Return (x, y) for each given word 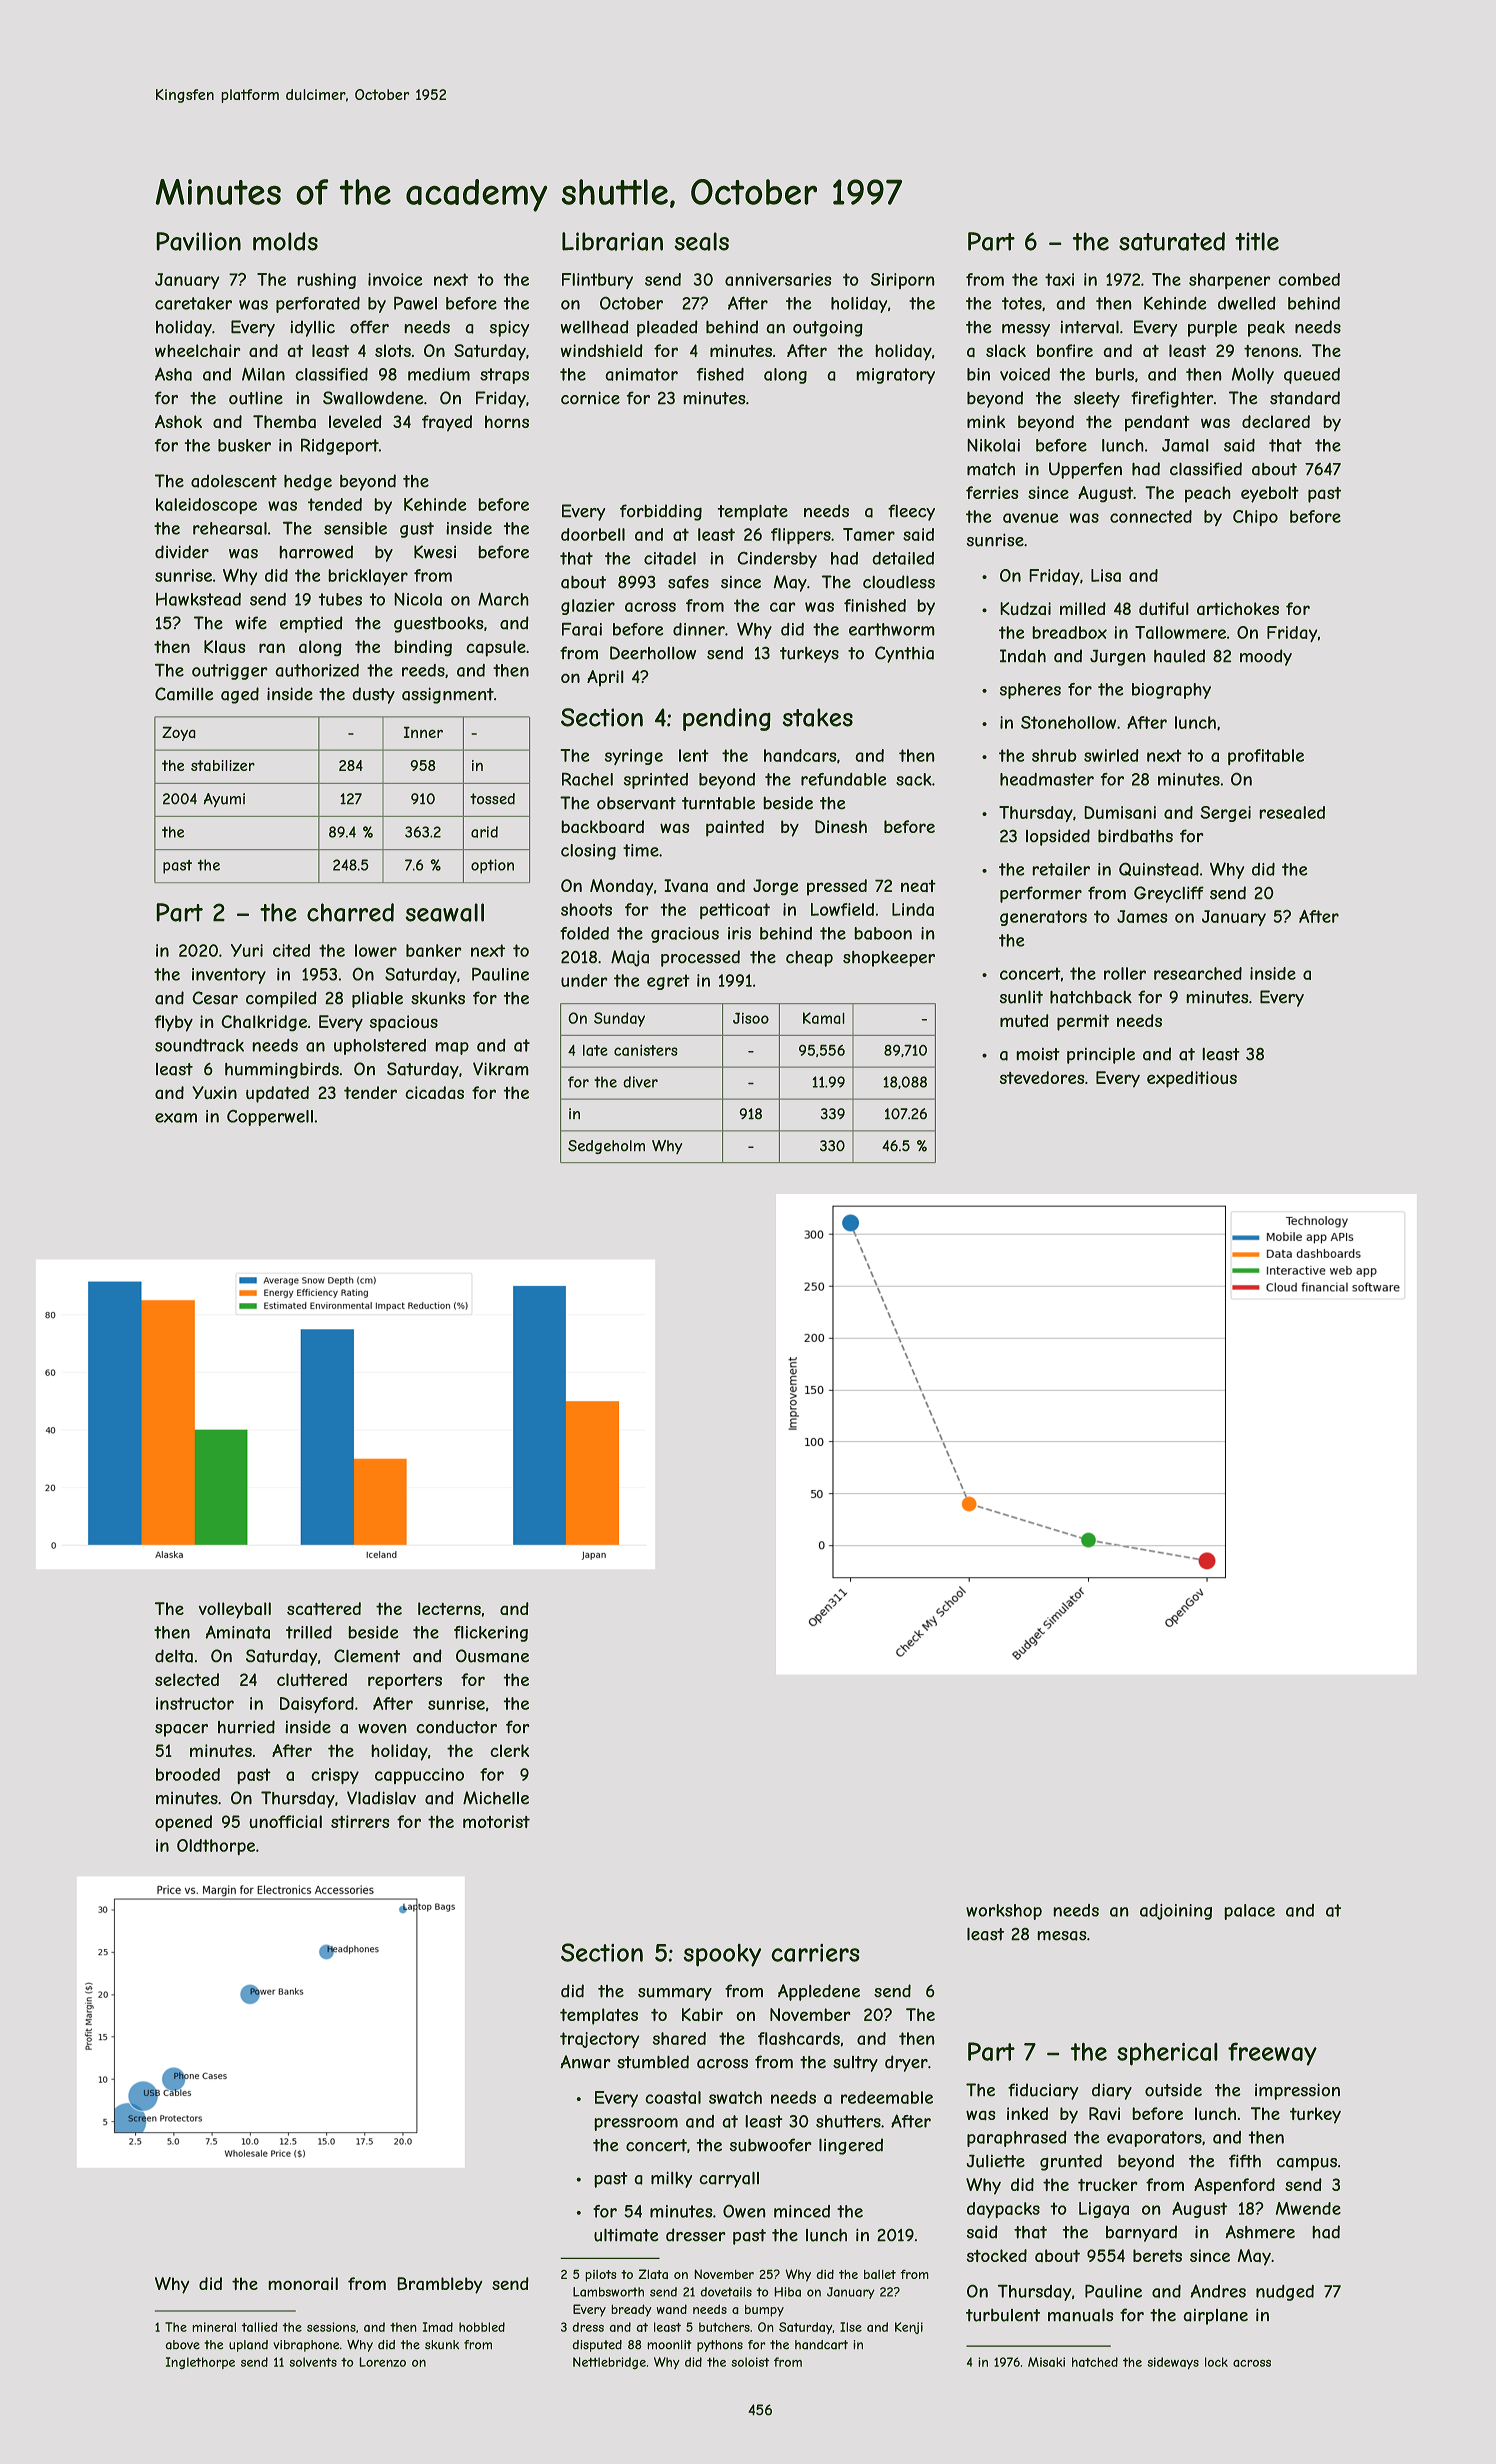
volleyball (234, 1610)
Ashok (178, 421)
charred (350, 912)
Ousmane (492, 1656)
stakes (817, 717)
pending (727, 719)
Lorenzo (382, 2362)
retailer (1061, 869)
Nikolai (993, 445)
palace (1249, 1912)
